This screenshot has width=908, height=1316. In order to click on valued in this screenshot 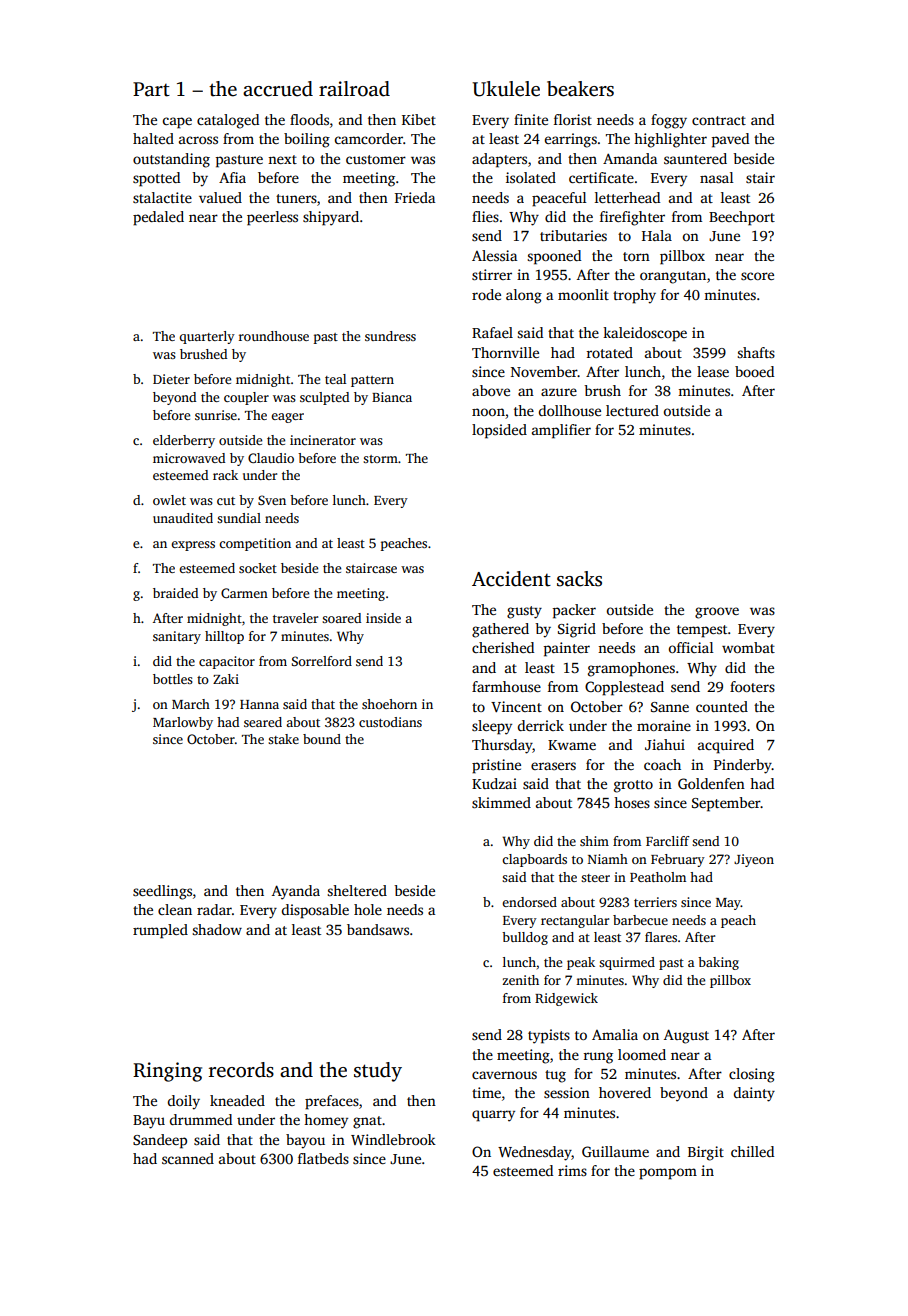, I will do `click(220, 197)`.
